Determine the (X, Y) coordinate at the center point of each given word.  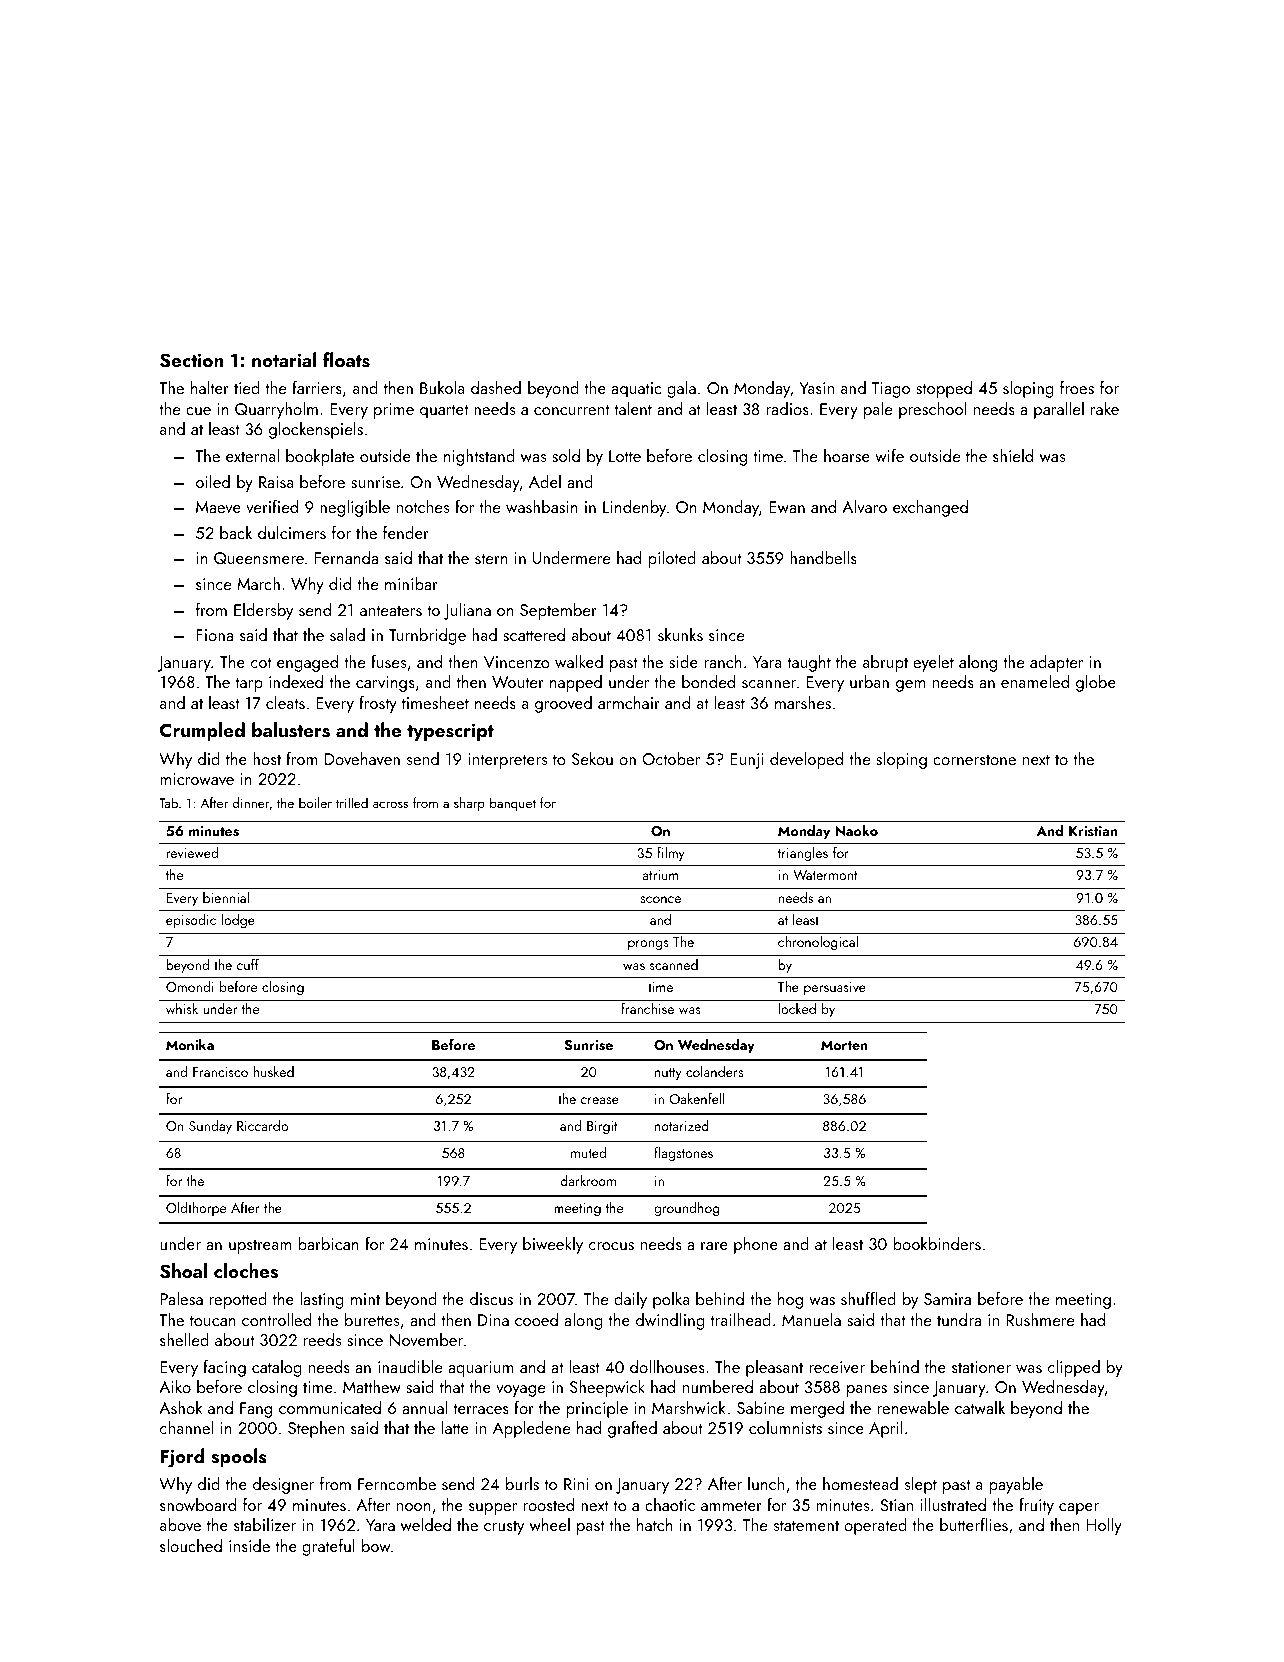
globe (1096, 683)
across (390, 804)
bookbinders (937, 1243)
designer (283, 1485)
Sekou (592, 758)
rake (1105, 408)
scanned (674, 964)
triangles (803, 854)
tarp (249, 684)
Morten (844, 1045)
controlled (276, 1319)
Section (191, 360)
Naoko (857, 830)
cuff (248, 964)
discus (491, 1298)
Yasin (817, 388)
